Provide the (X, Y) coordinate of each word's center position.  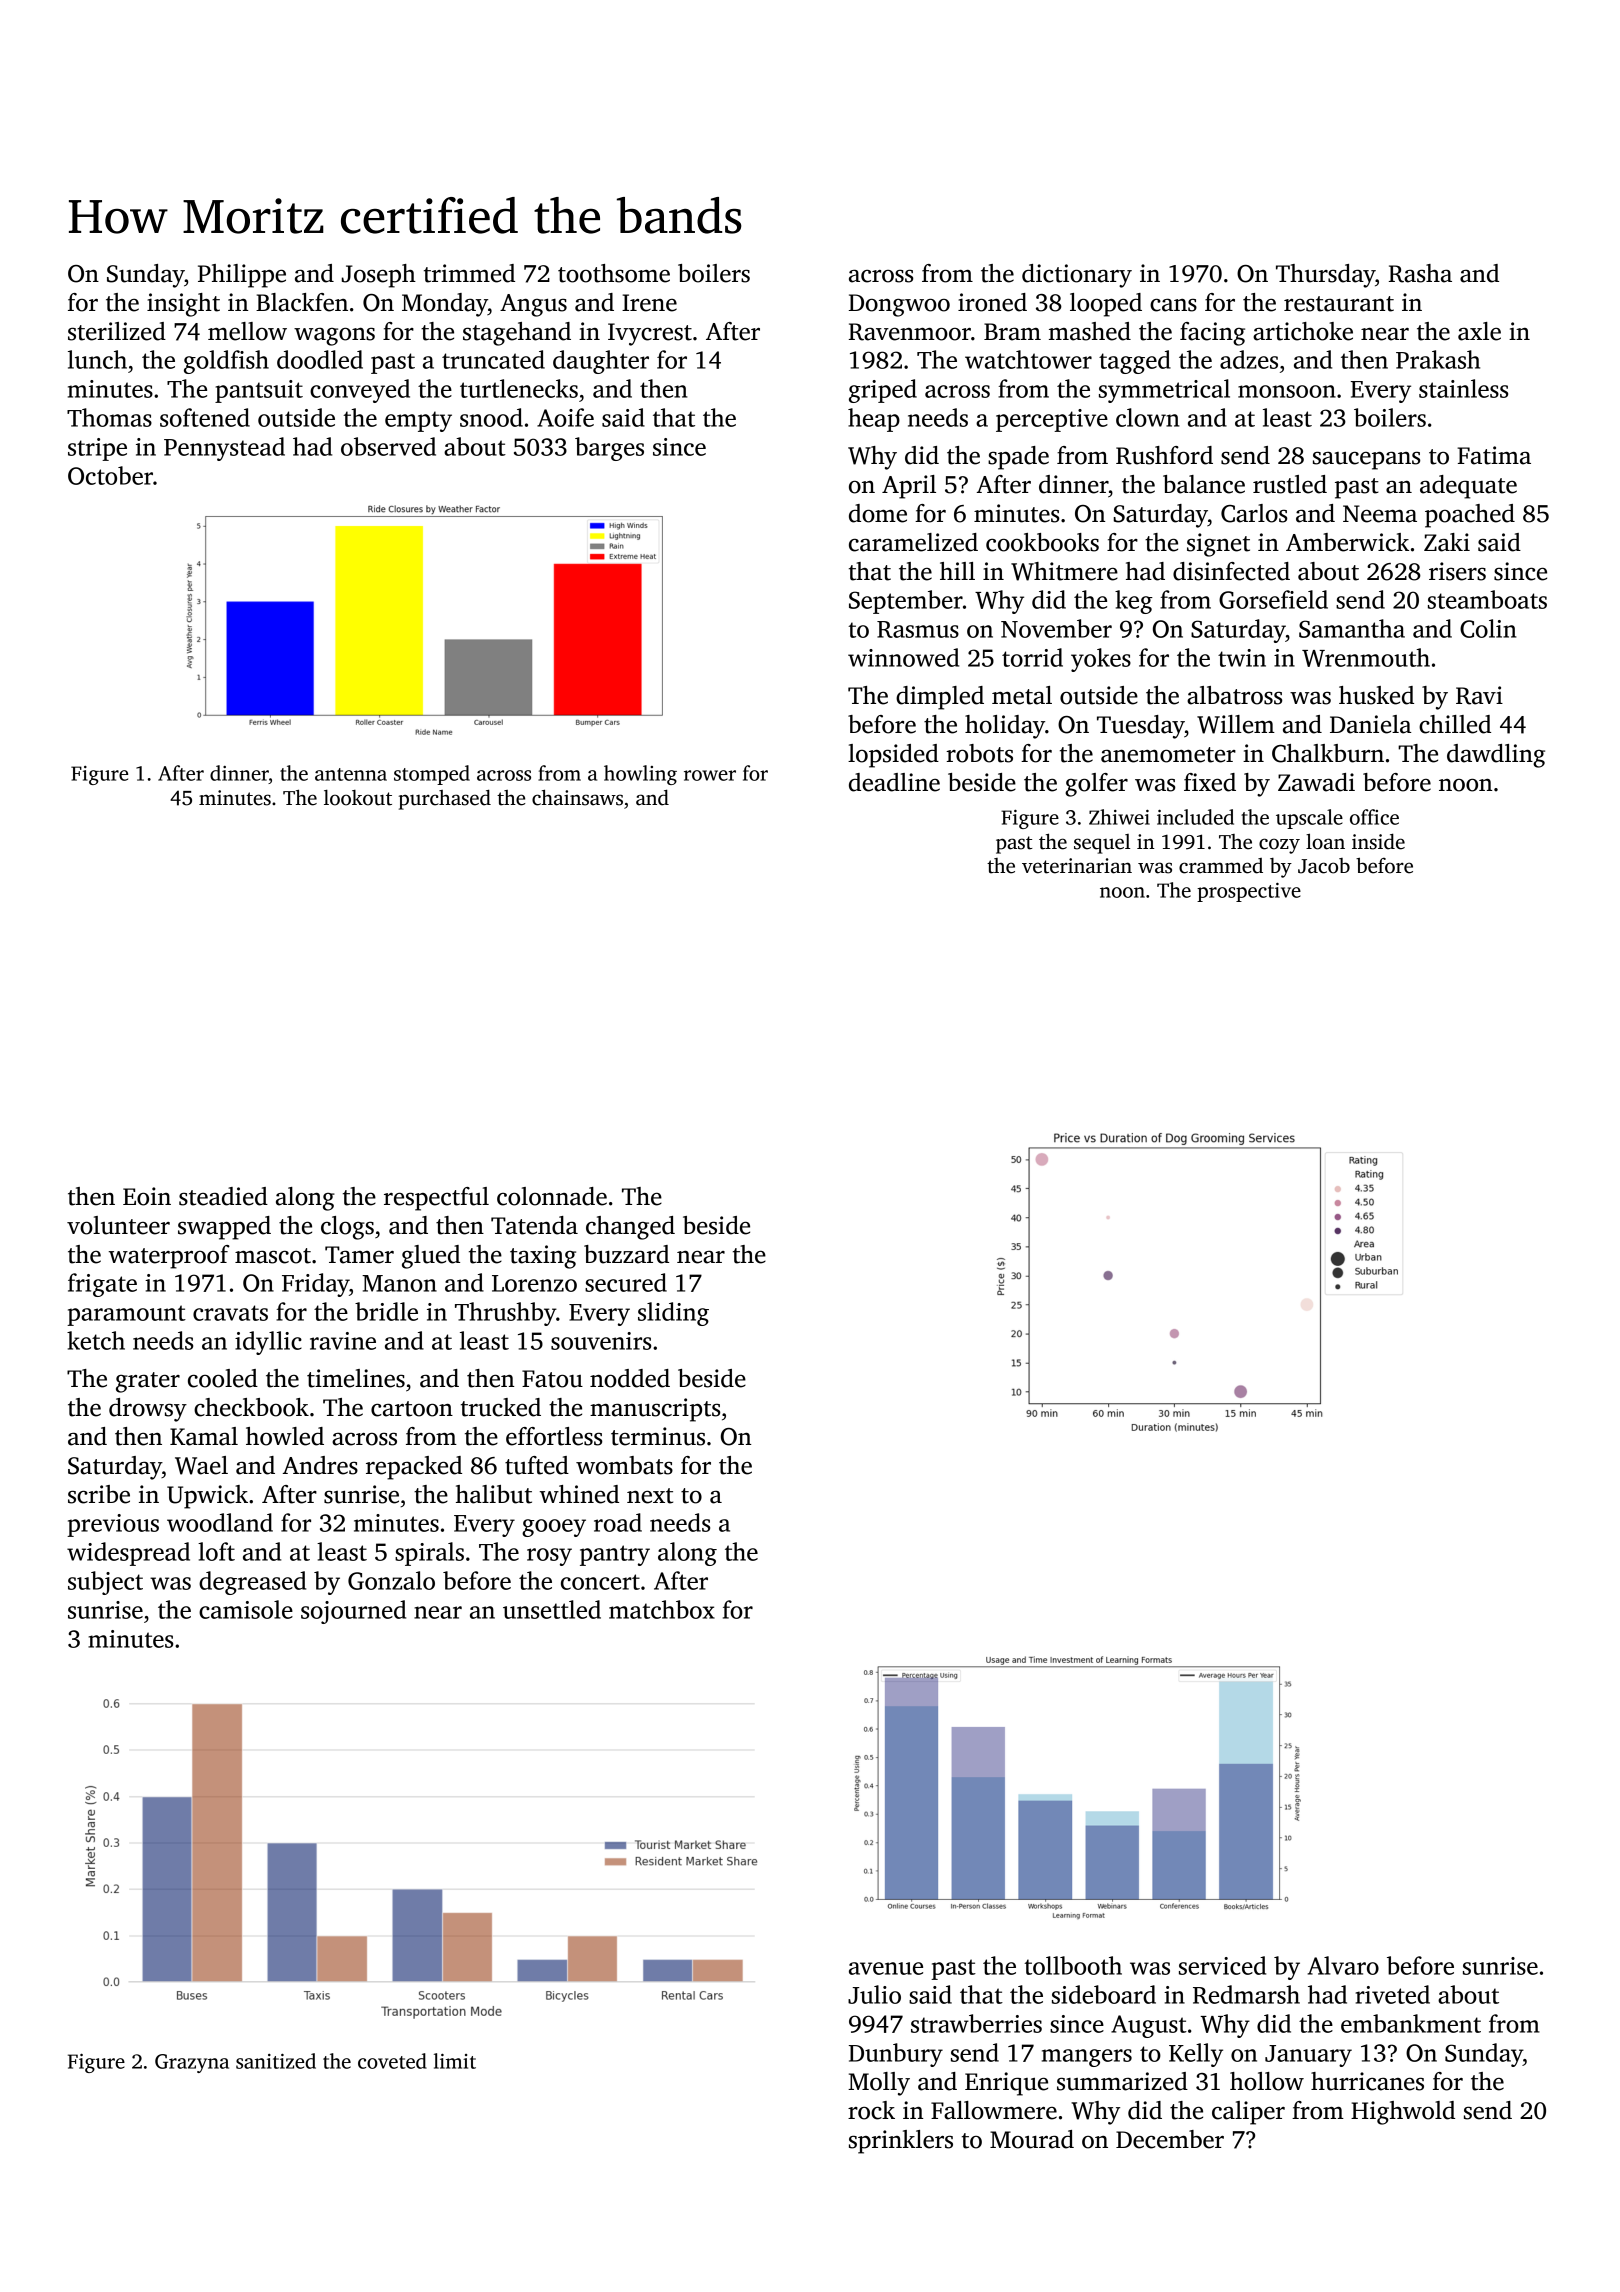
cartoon (412, 1409)
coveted (392, 2061)
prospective (1249, 892)
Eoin (147, 1196)
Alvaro (1343, 1965)
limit (455, 2061)
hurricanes (1367, 2081)
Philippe (242, 276)
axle (1479, 331)
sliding (673, 1314)
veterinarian (1077, 866)
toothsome (614, 273)
